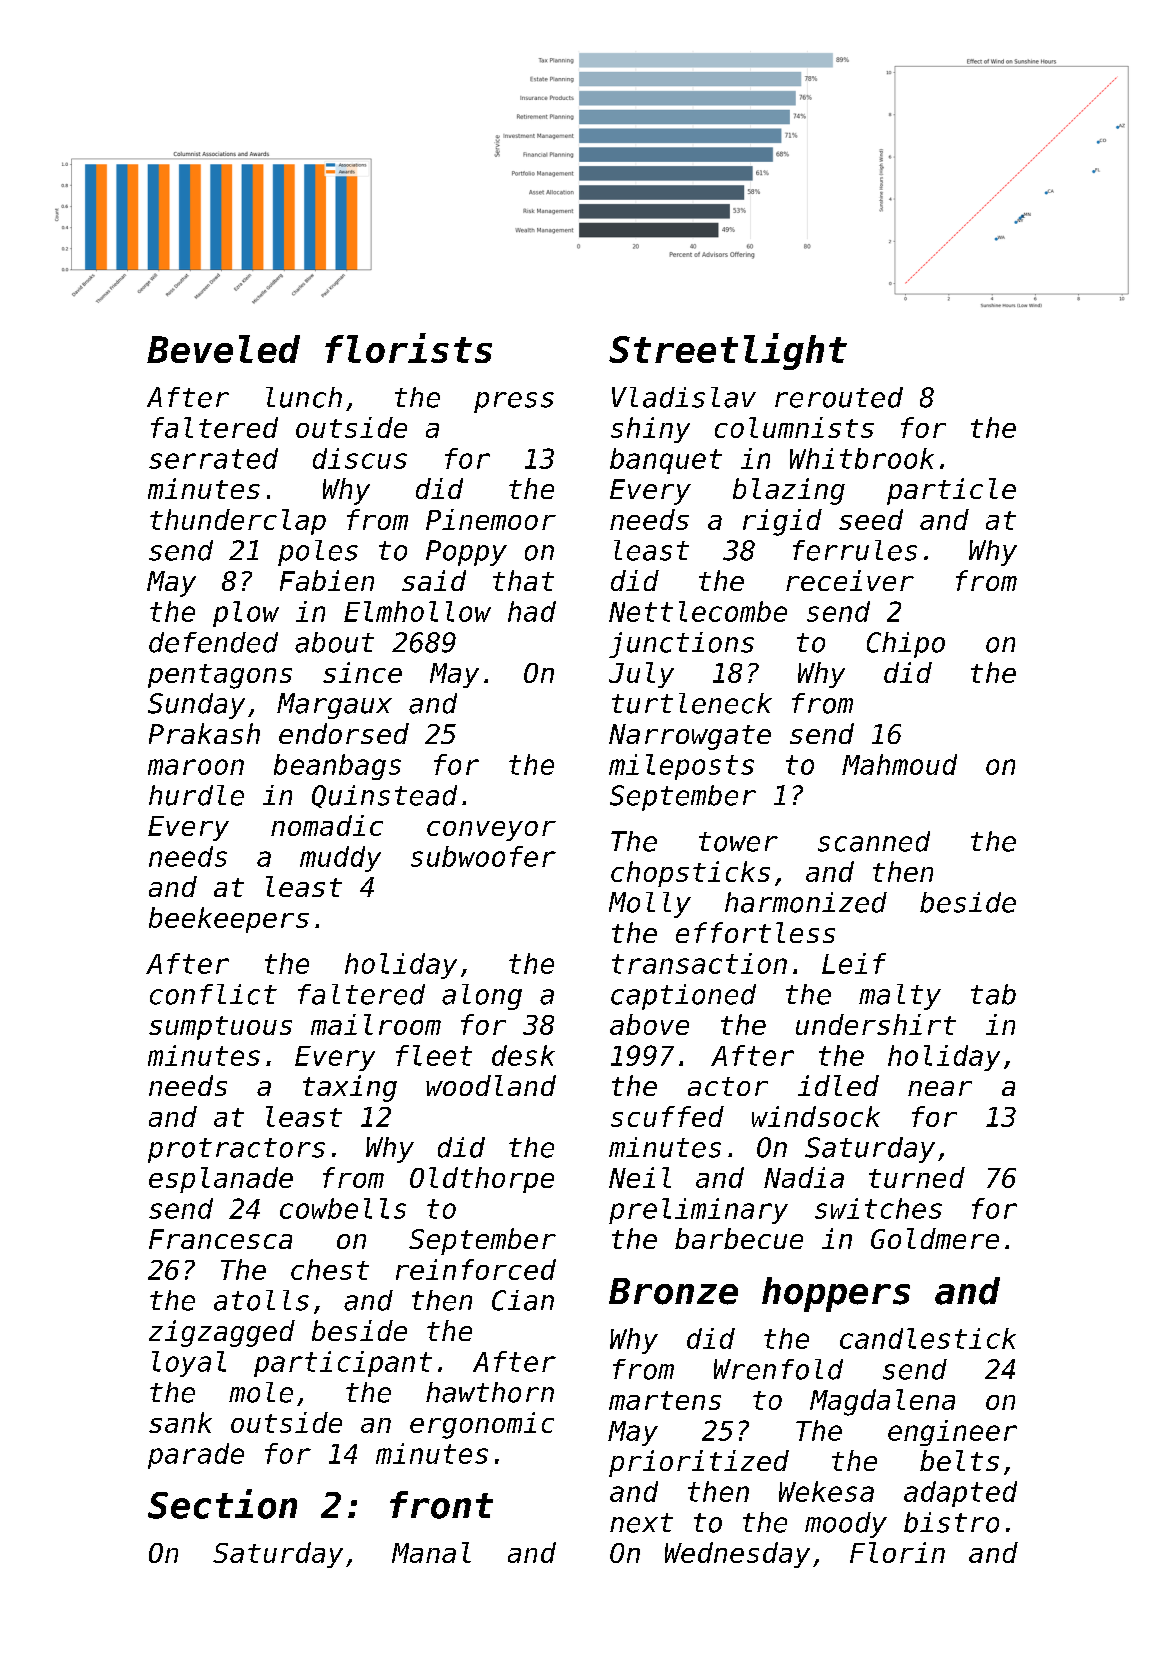 The width and height of the screenshot is (1165, 1654). I want to click on Chipo, so click(906, 645).
